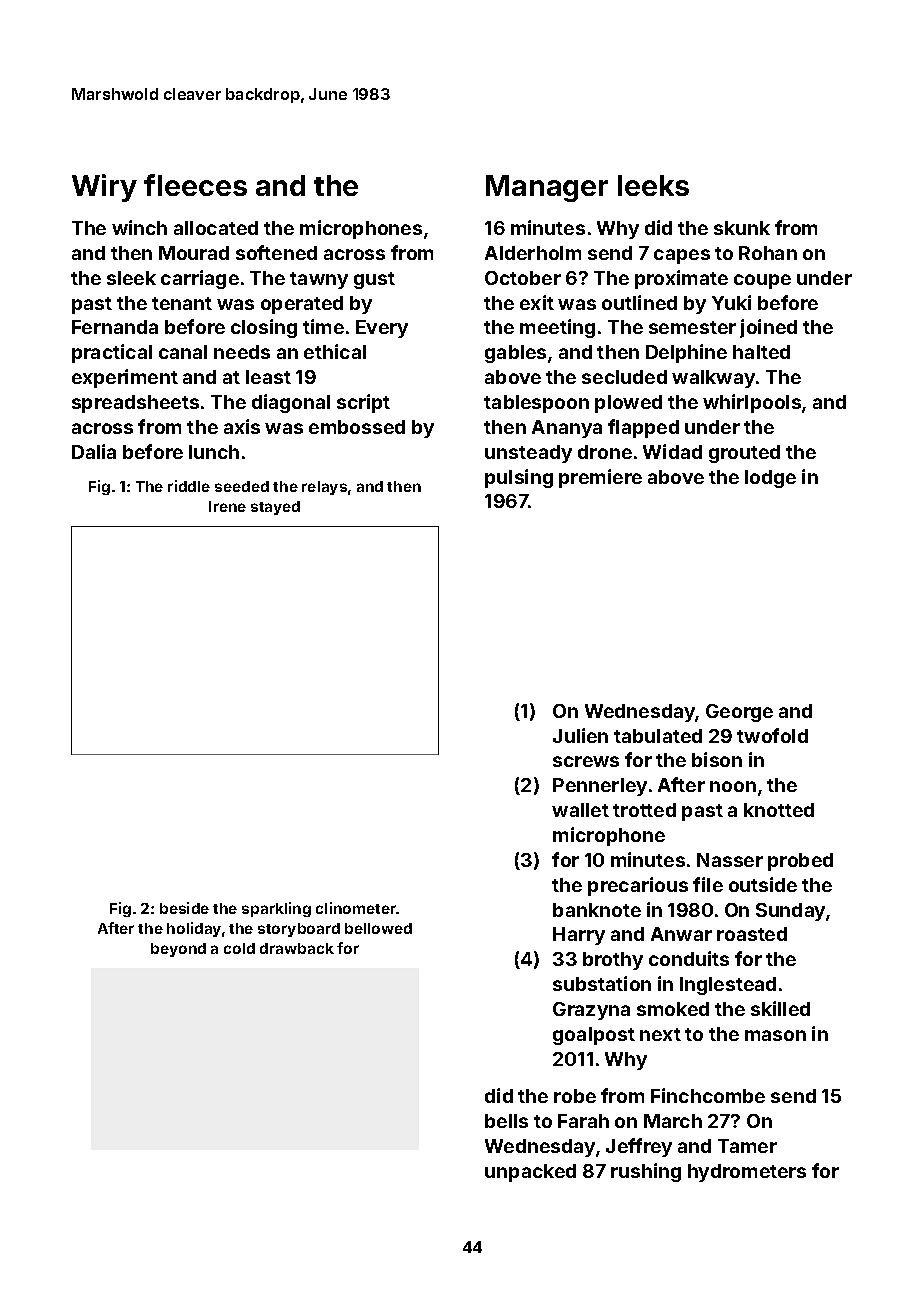 This image has width=924, height=1311. What do you see at coordinates (178, 950) in the image?
I see `beyond` at bounding box center [178, 950].
